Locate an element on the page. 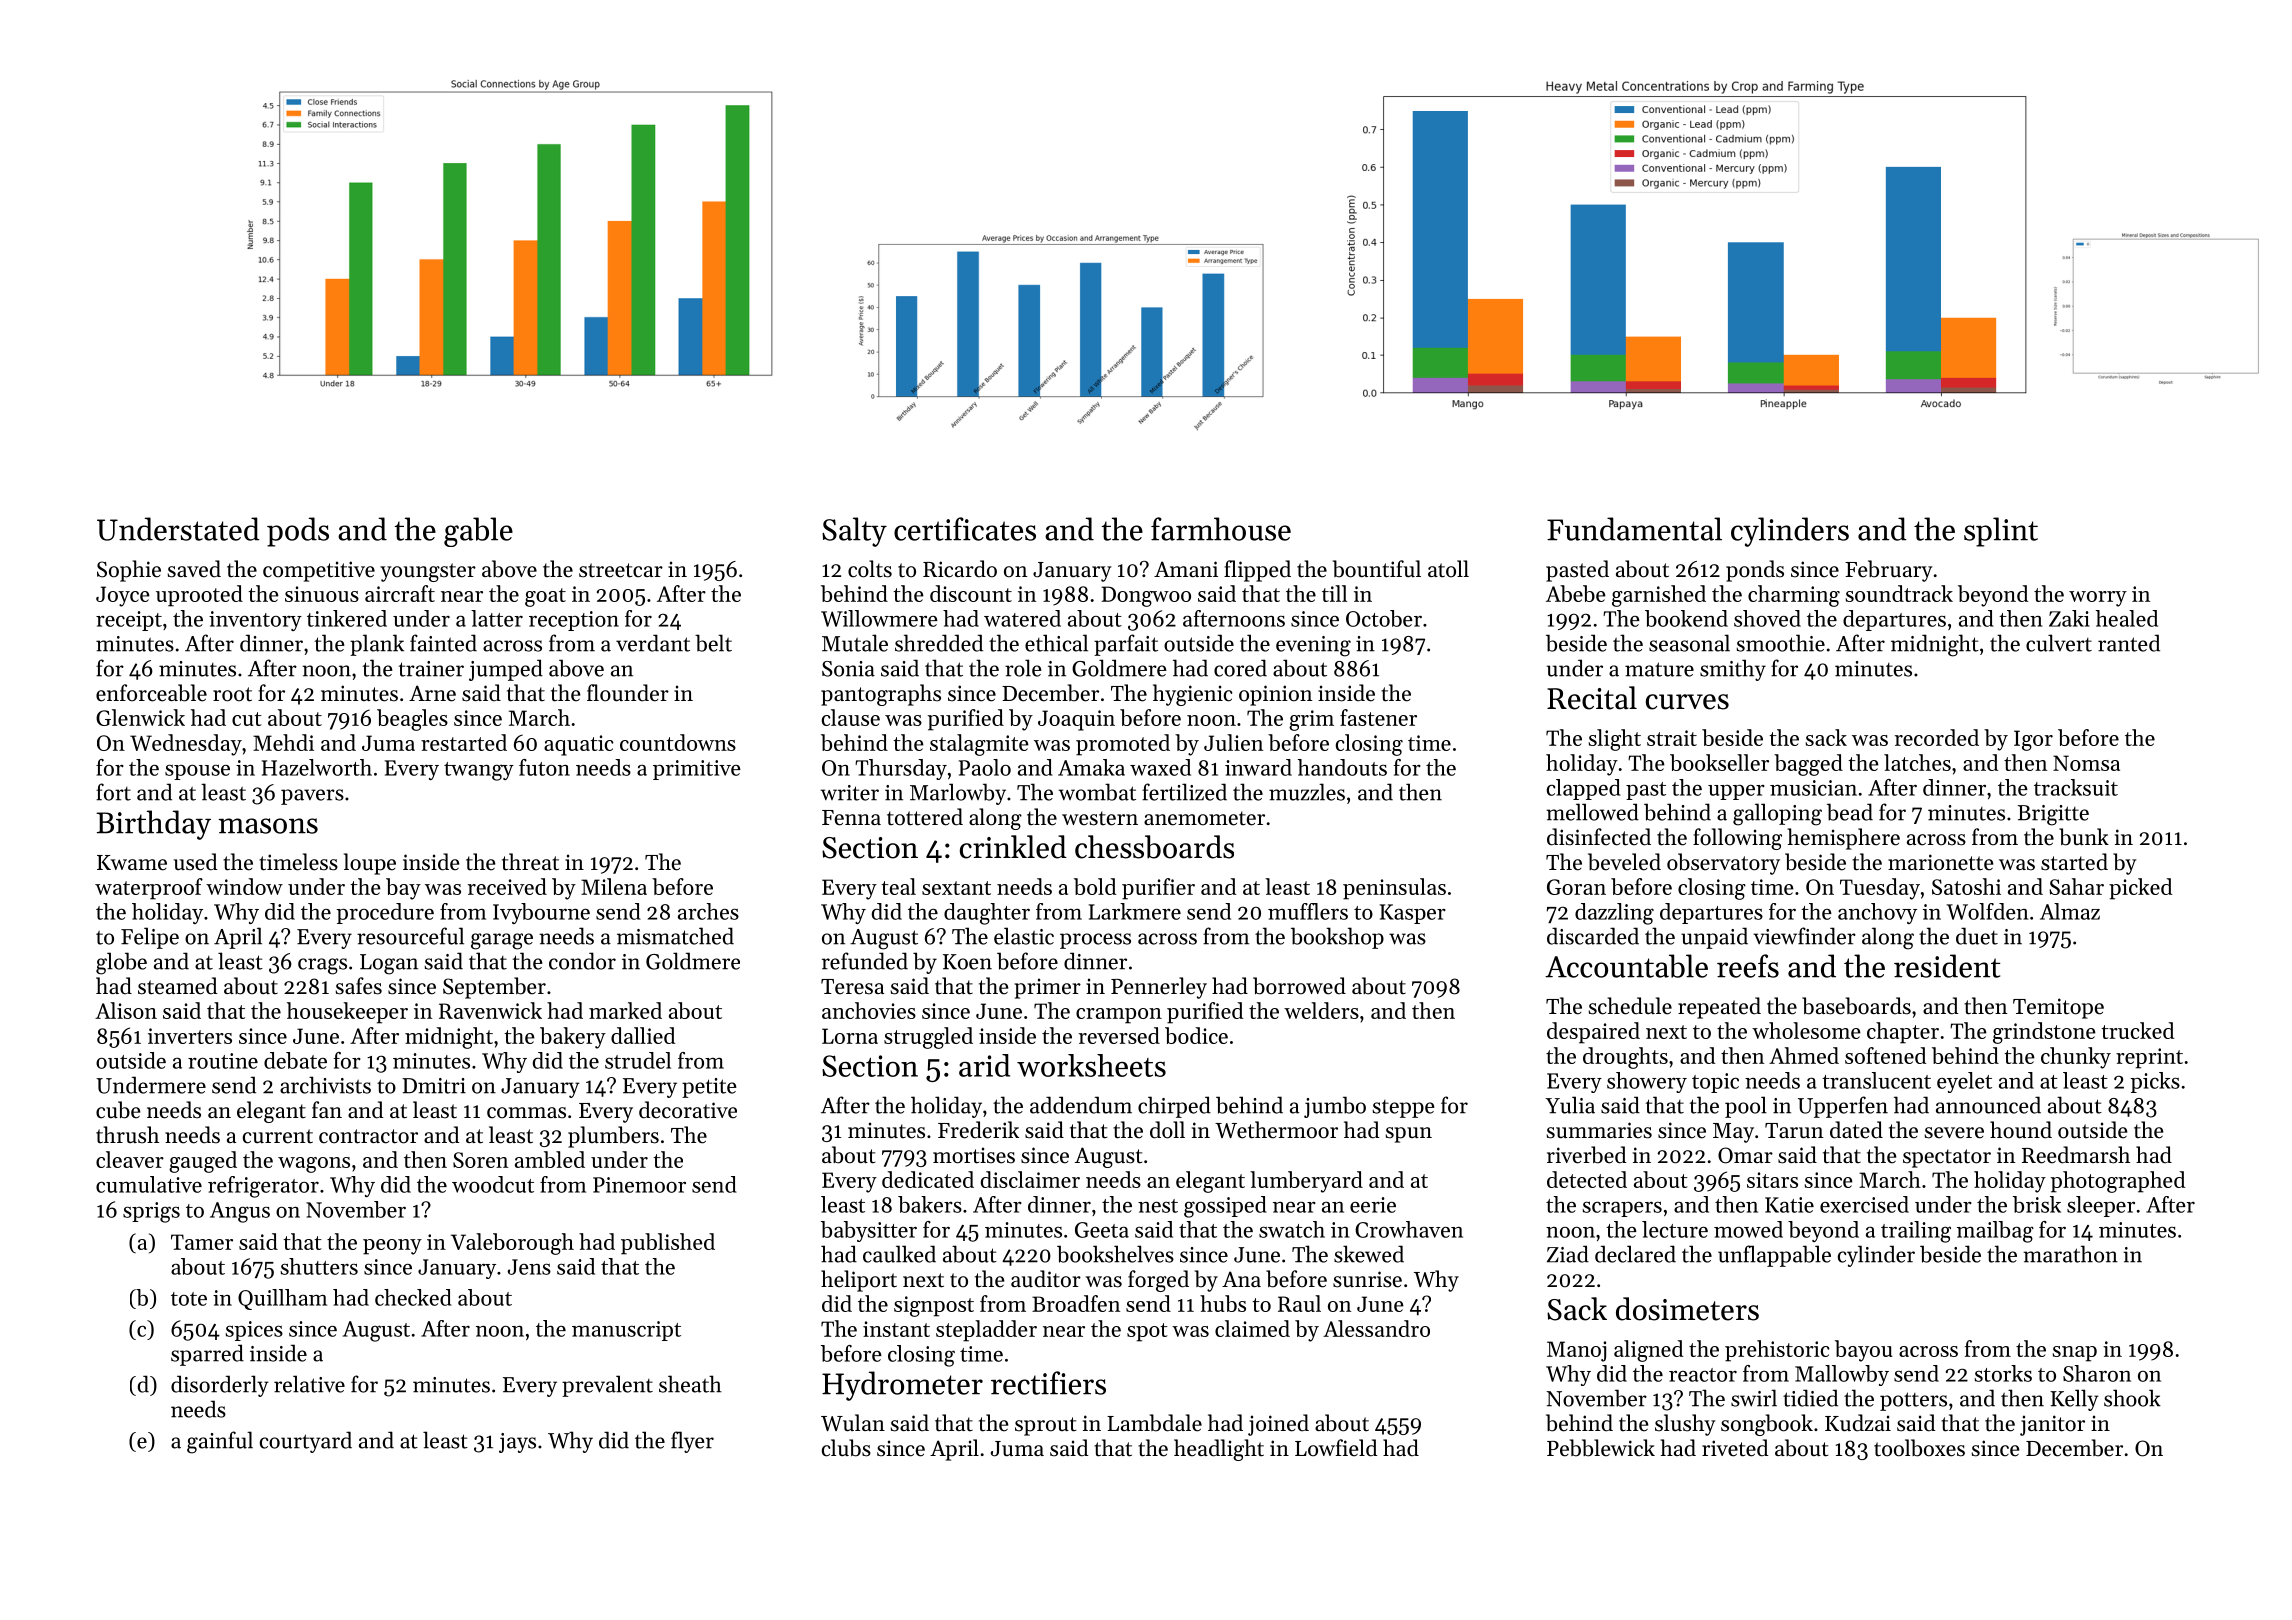  gauged is located at coordinates (203, 1162).
